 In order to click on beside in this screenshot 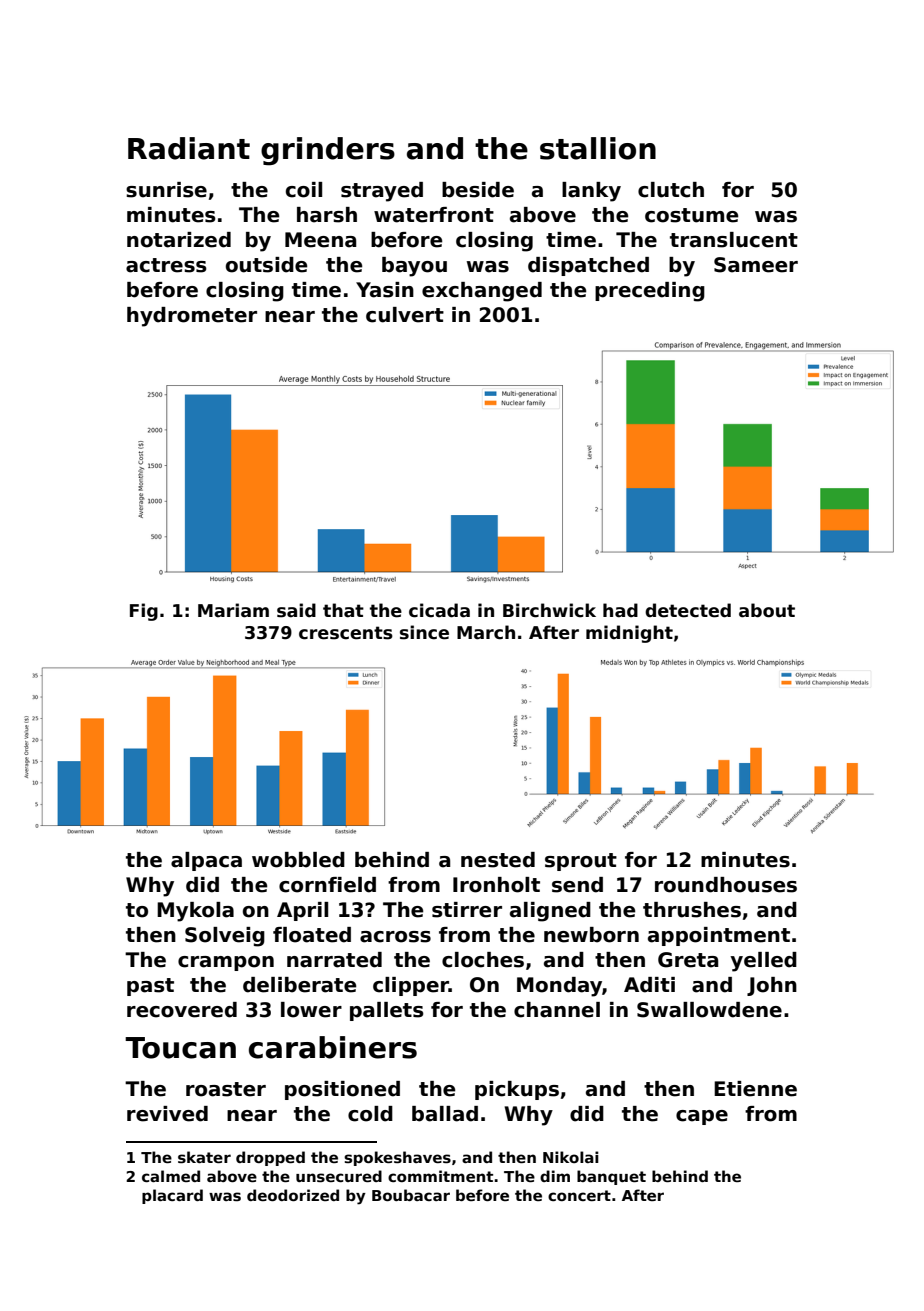, I will do `click(478, 190)`.
